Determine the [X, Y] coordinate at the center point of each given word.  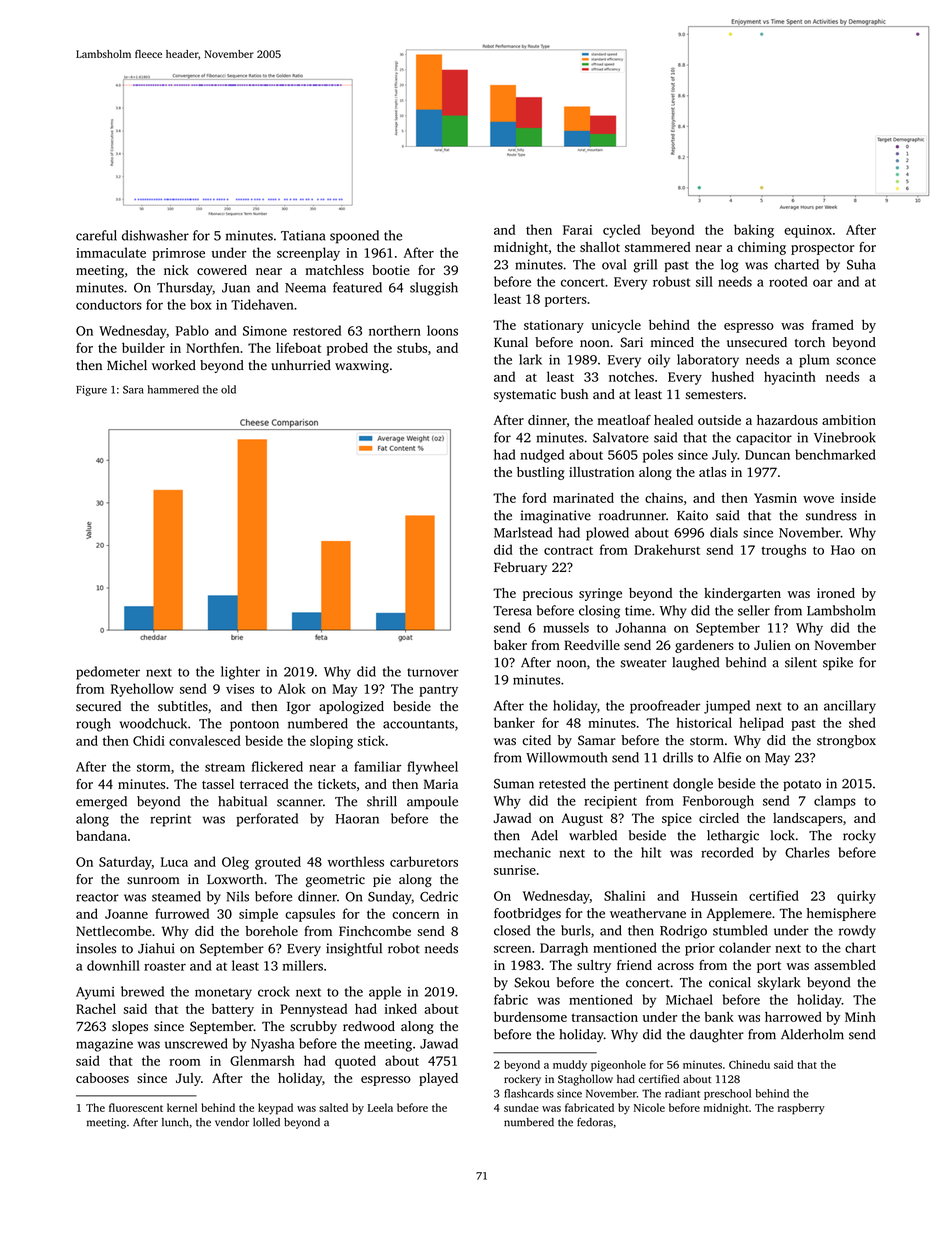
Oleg [235, 863]
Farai [577, 230]
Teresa [512, 611]
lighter [240, 673]
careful [96, 235]
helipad [762, 724]
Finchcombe [375, 931]
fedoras [595, 1122]
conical [730, 982]
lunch [175, 1122]
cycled [621, 231]
